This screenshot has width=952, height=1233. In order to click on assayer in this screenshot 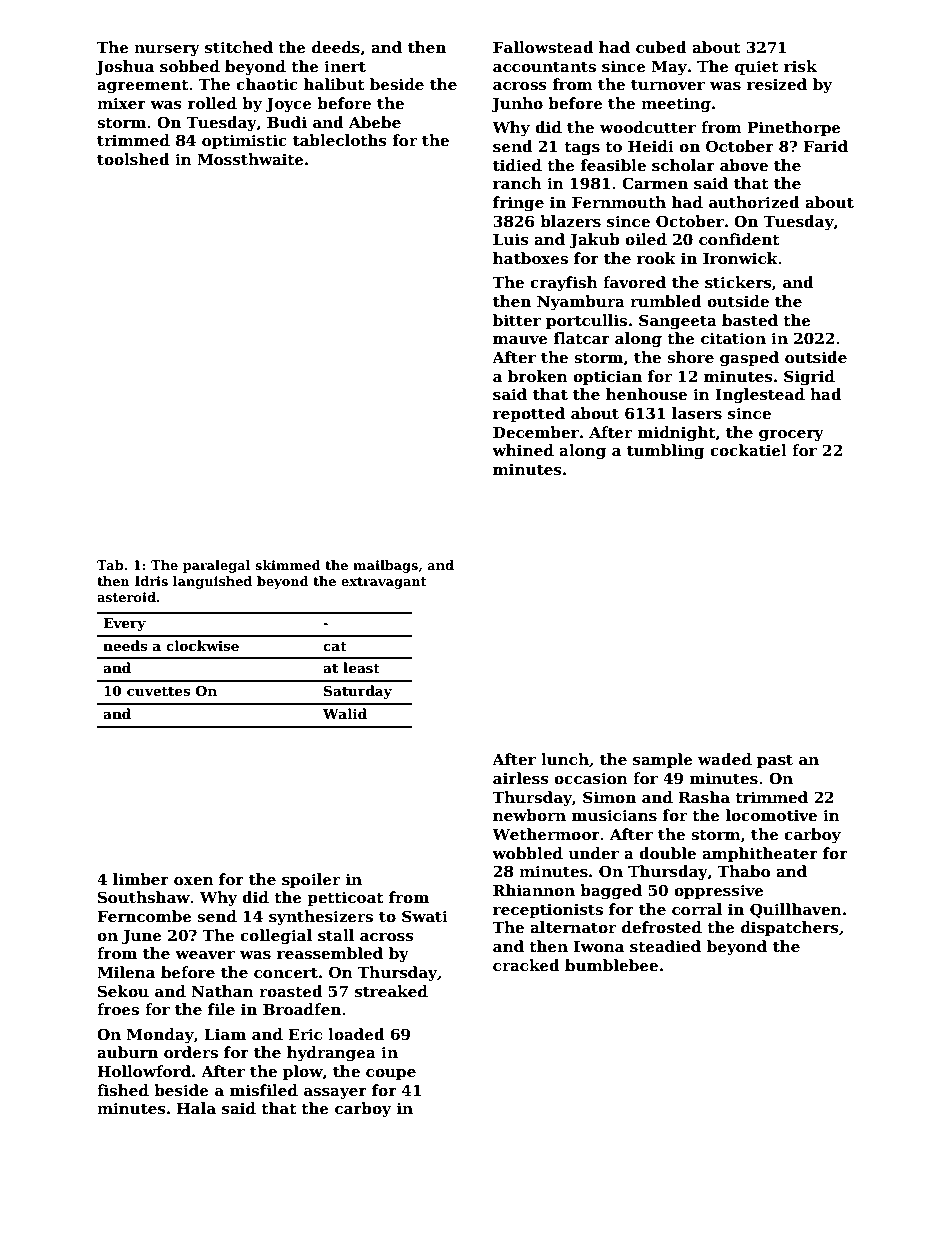, I will do `click(335, 1094)`.
